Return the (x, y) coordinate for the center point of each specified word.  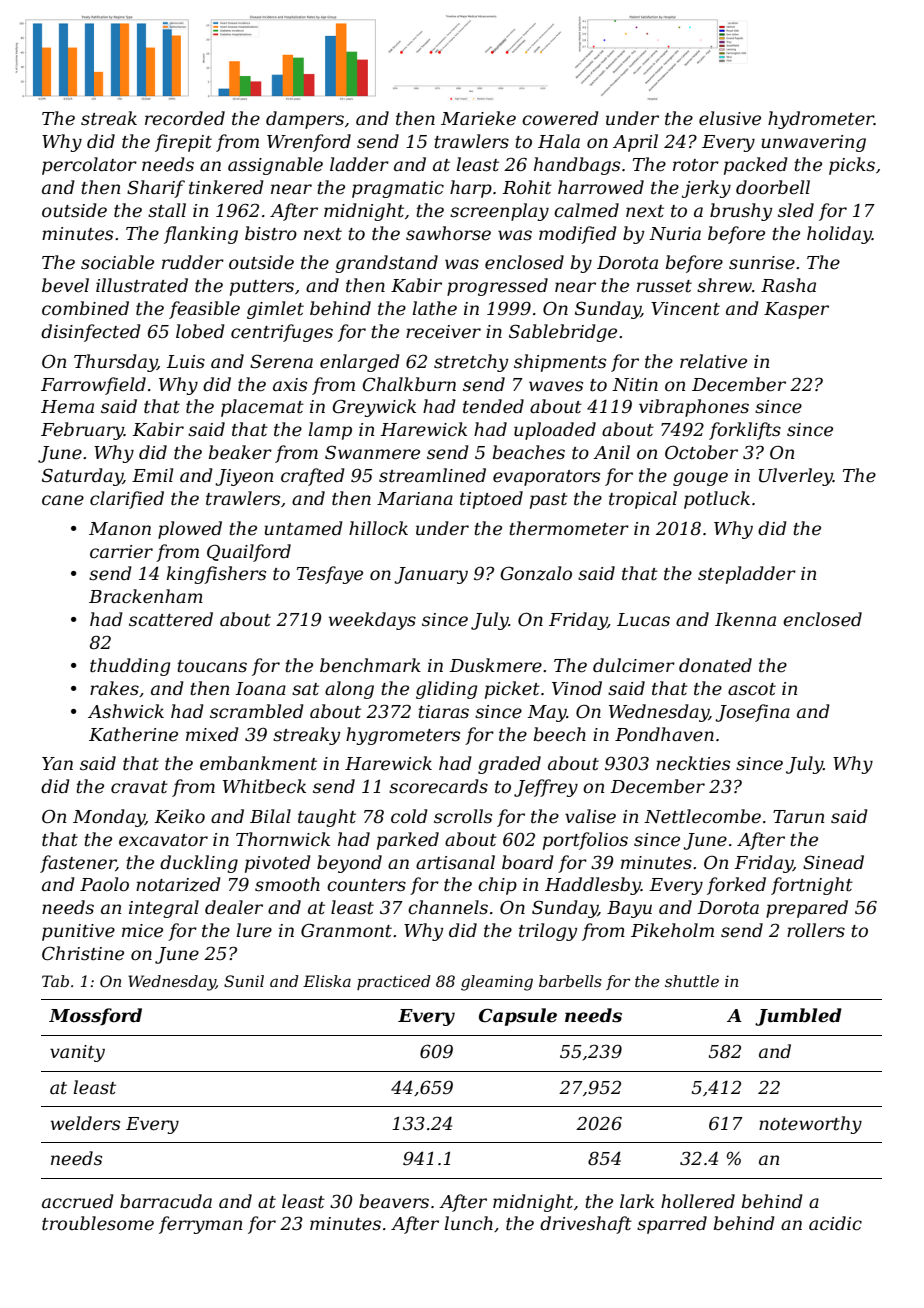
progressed (497, 287)
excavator (163, 840)
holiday (839, 235)
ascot (752, 689)
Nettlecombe (702, 816)
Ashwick (126, 711)
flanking (201, 235)
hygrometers (403, 736)
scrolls (463, 816)
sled (796, 210)
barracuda (166, 1201)
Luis (185, 362)
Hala (559, 141)
